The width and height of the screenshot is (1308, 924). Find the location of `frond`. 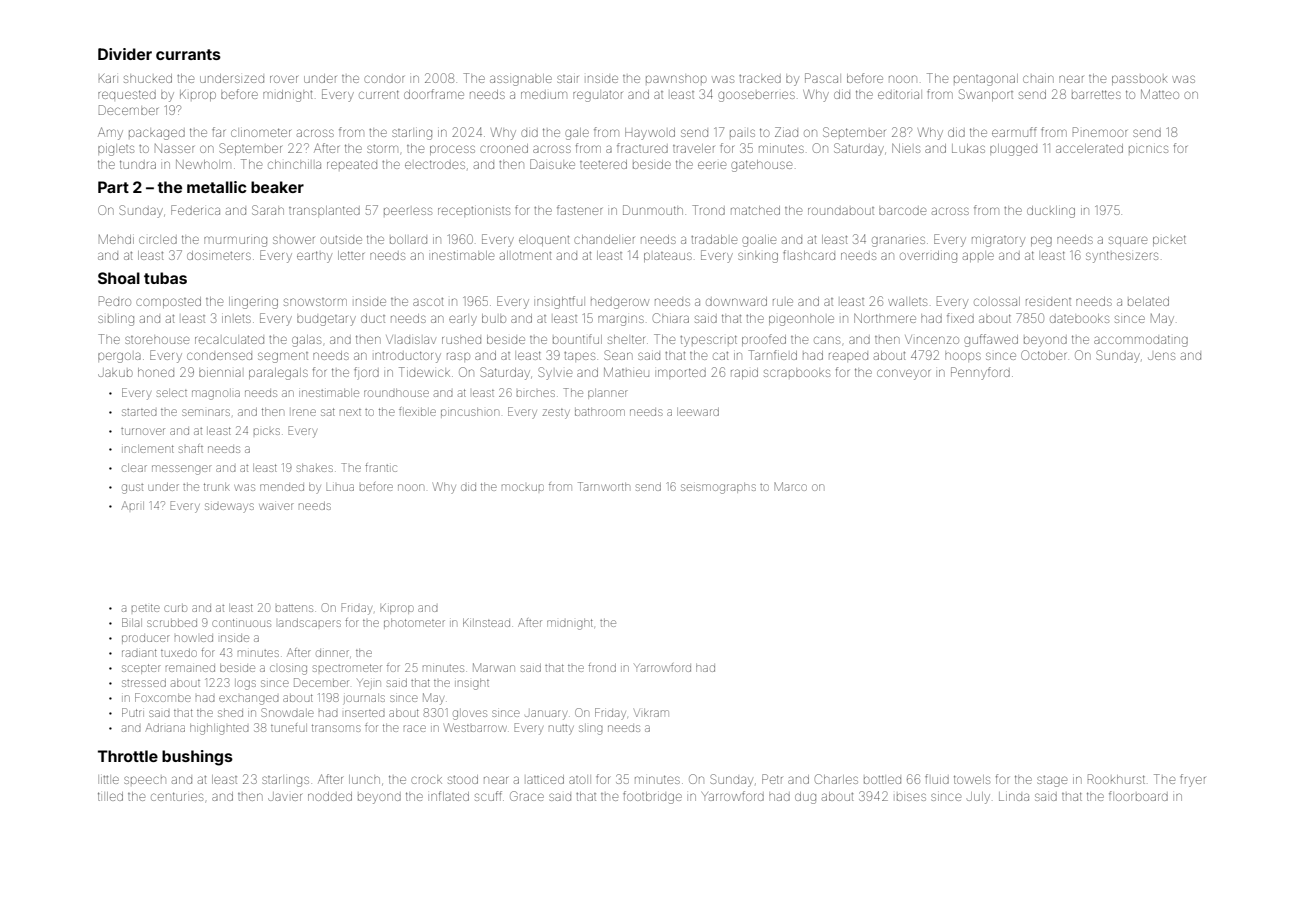

frond is located at coordinates (602, 667).
